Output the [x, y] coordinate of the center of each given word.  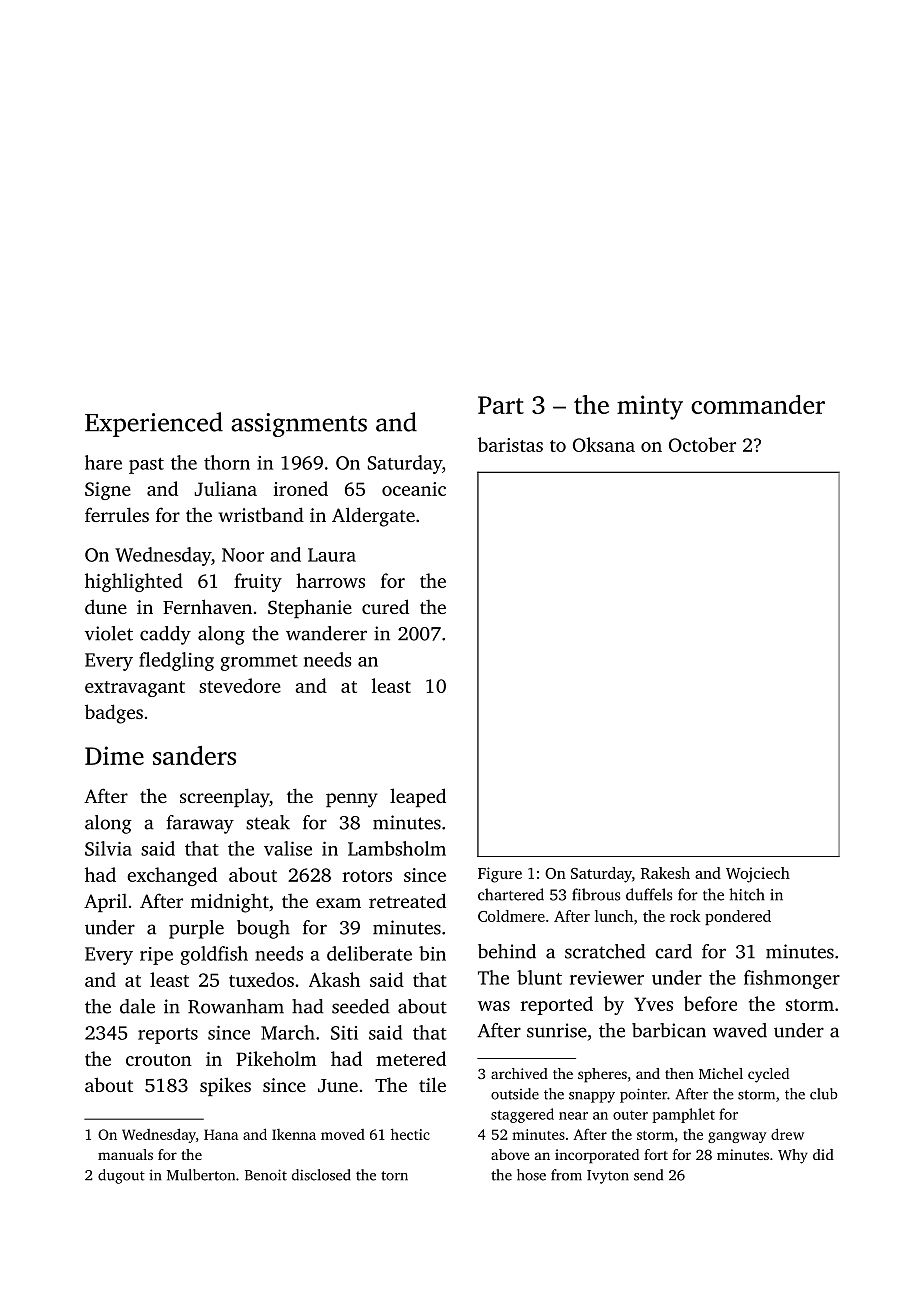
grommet [259, 663]
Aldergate [373, 517]
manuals [125, 1154]
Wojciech [758, 875]
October [702, 444]
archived [519, 1073]
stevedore [240, 685]
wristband [261, 514]
